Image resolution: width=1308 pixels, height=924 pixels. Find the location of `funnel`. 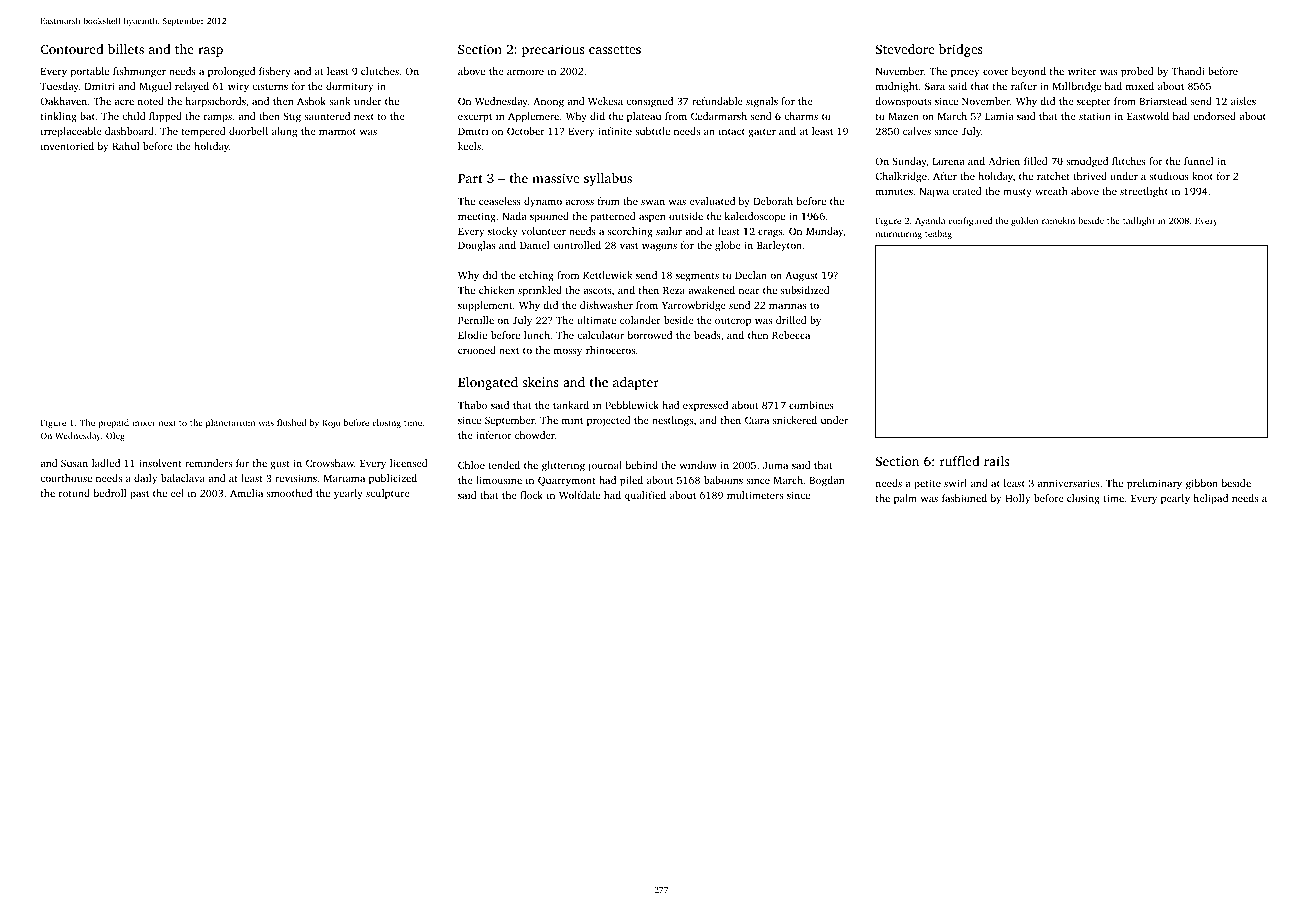

funnel is located at coordinates (1199, 161).
